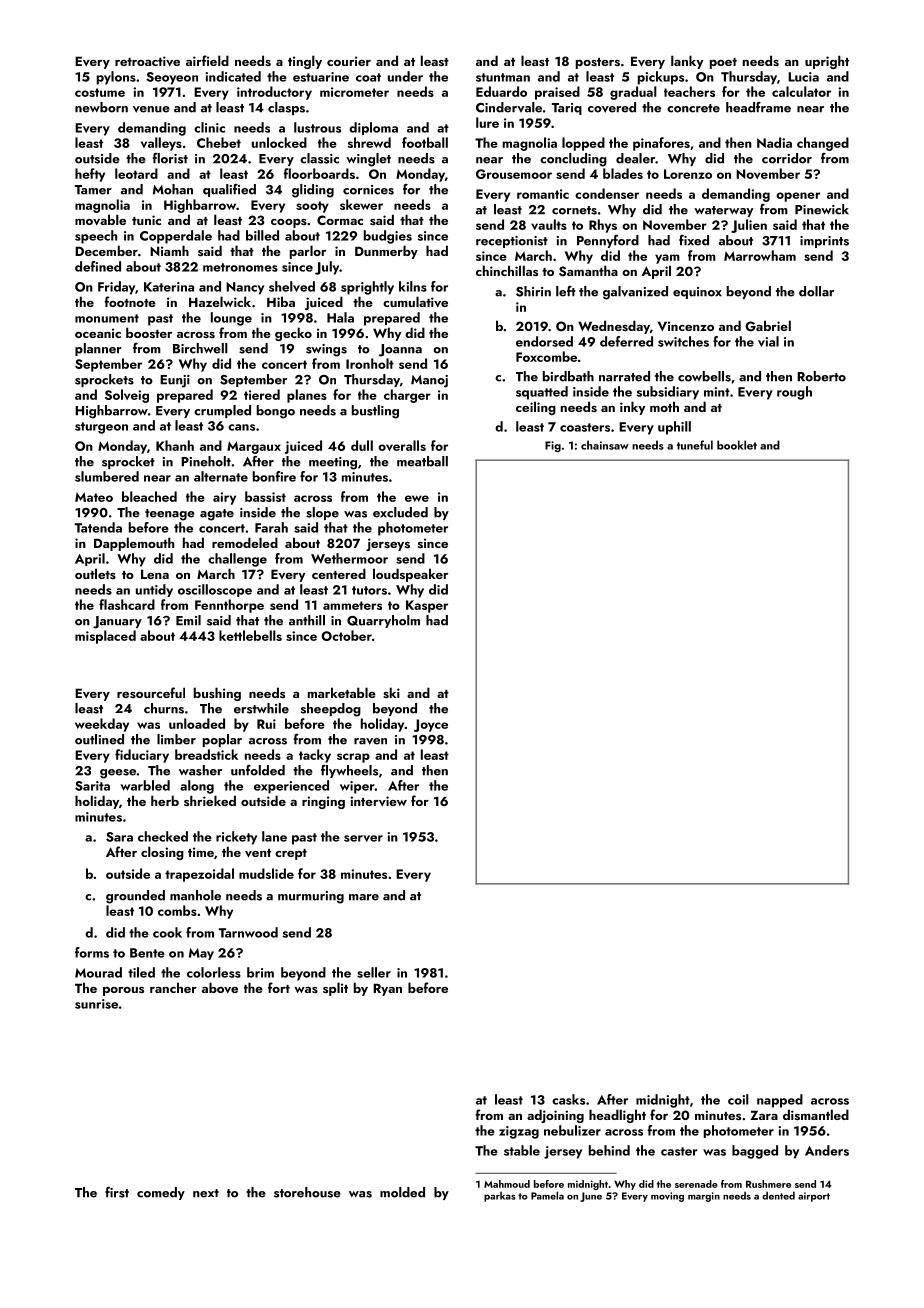  What do you see at coordinates (169, 250) in the screenshot?
I see `Niamh` at bounding box center [169, 250].
